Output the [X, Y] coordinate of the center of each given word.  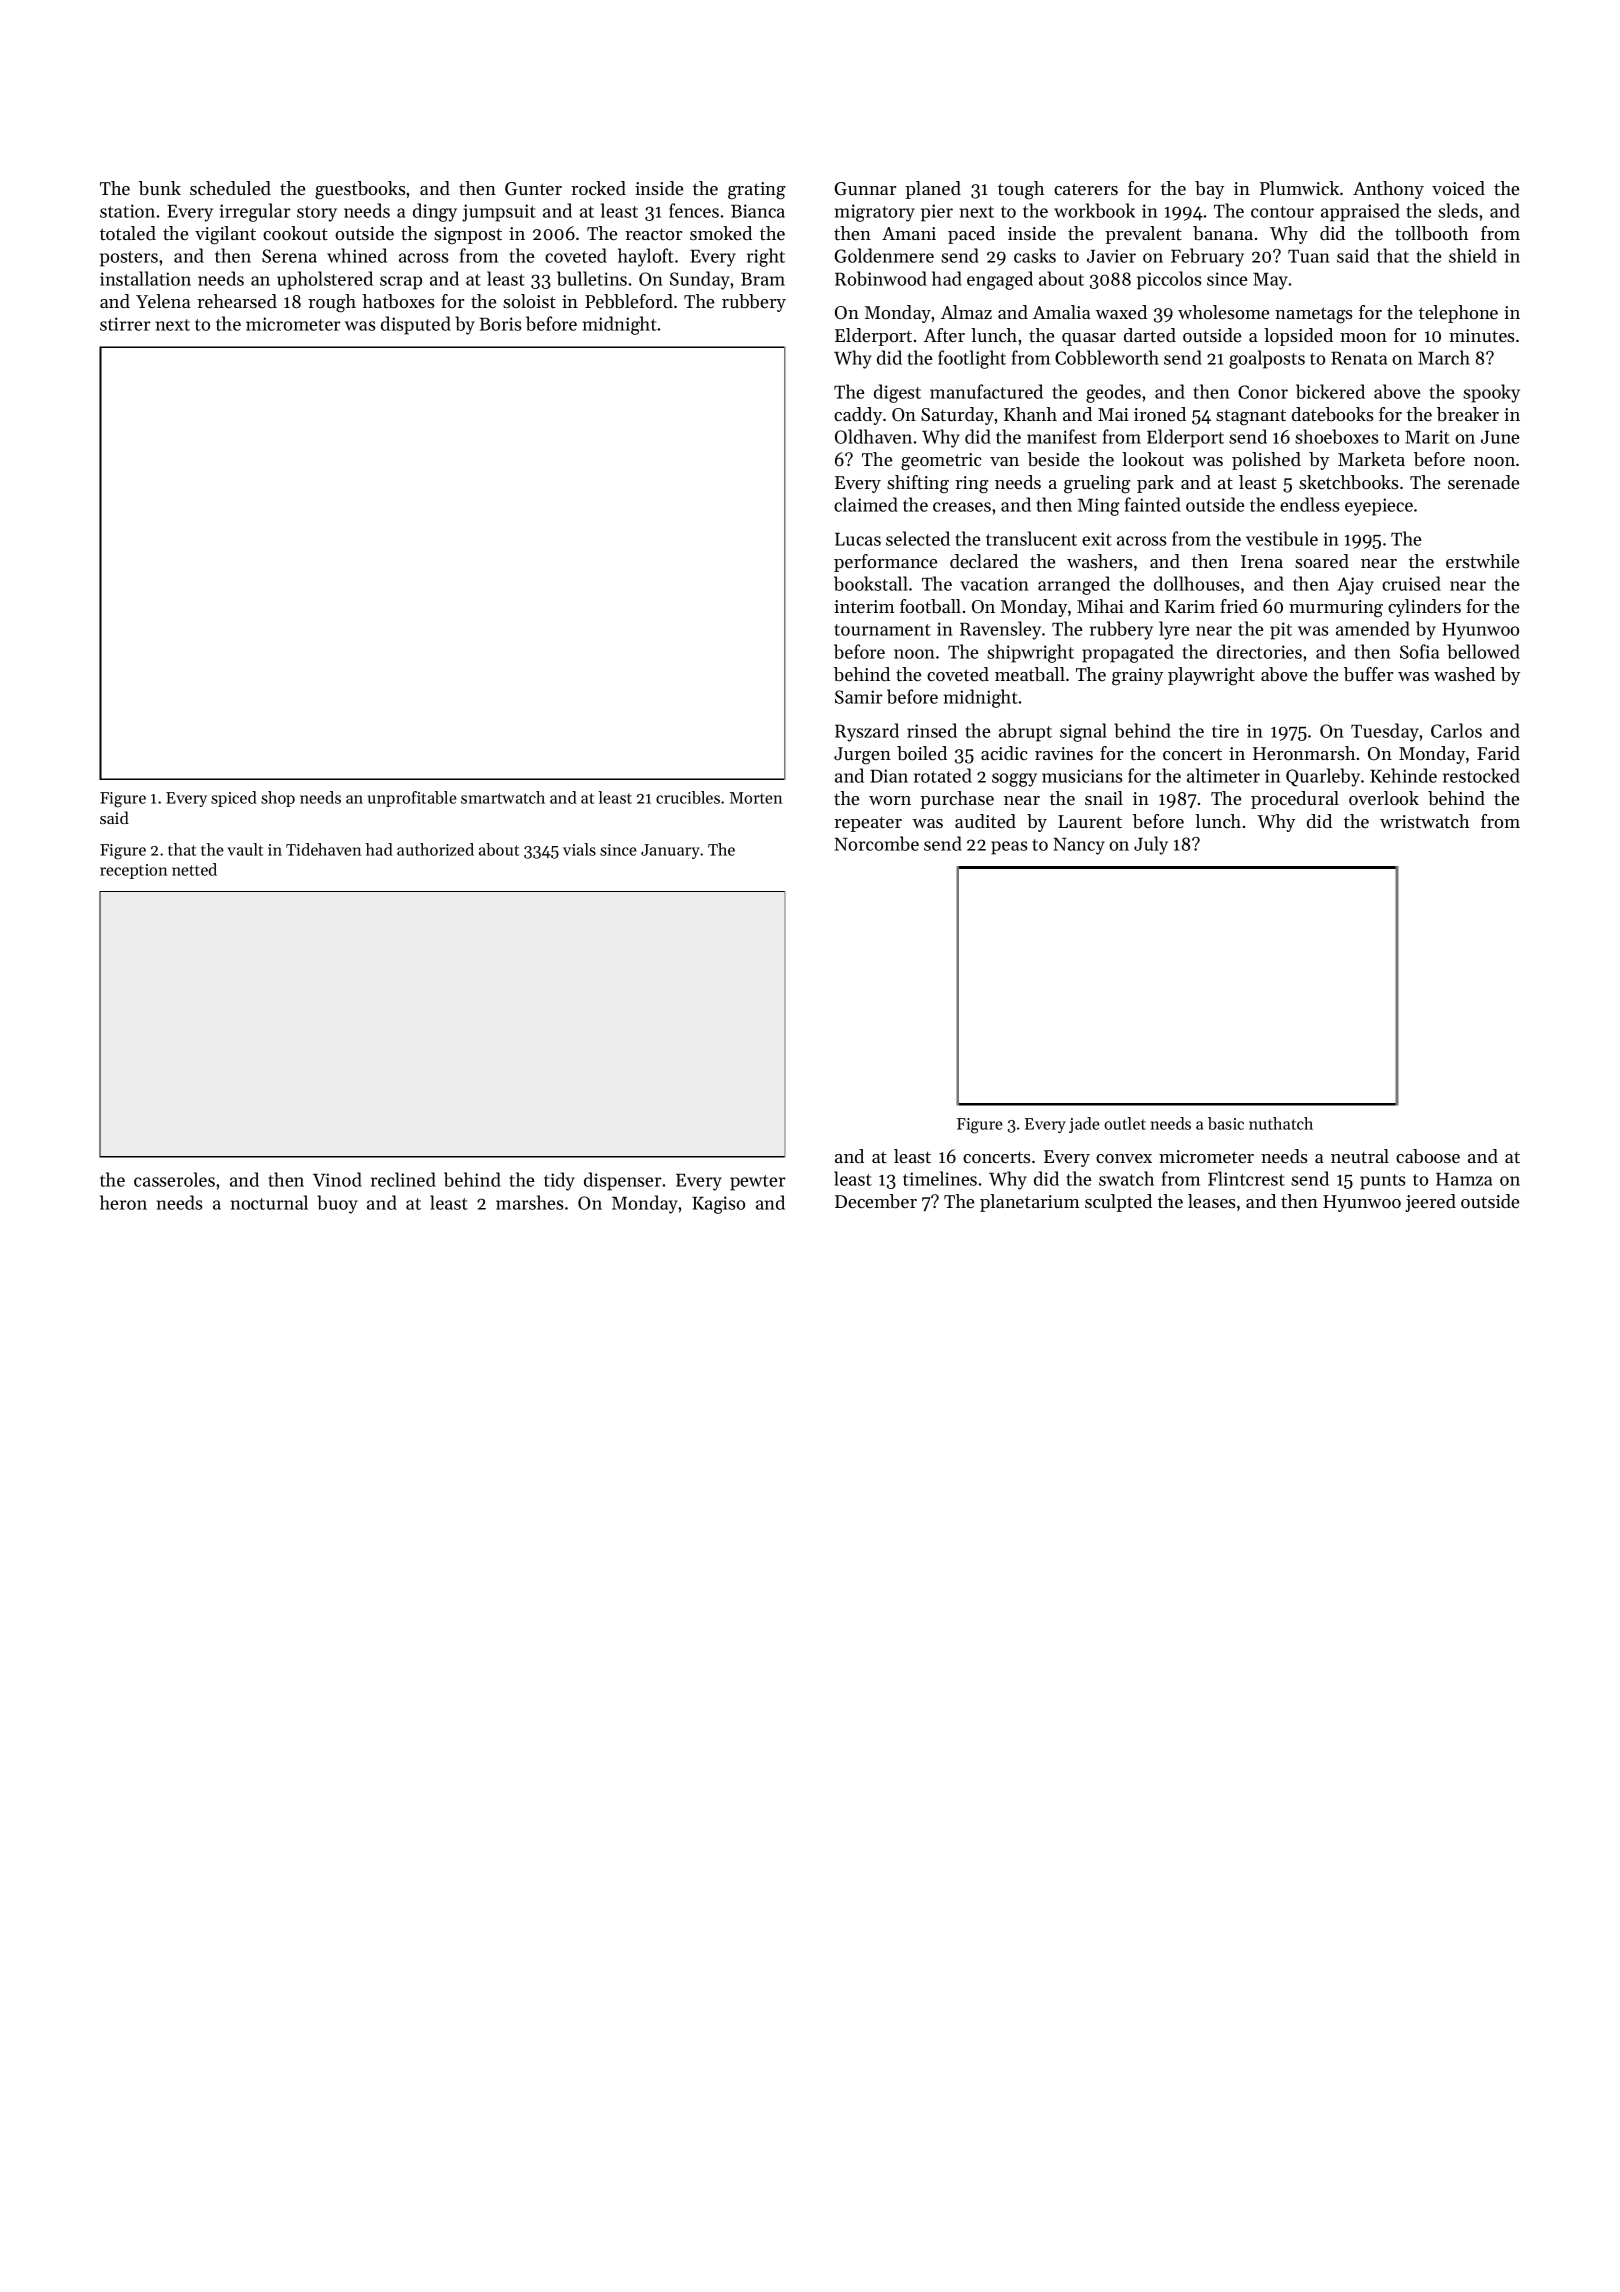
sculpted [1118, 1203]
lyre [1174, 630]
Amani [909, 233]
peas [1009, 848]
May [1270, 281]
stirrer [125, 324]
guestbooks [360, 190]
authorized [435, 849]
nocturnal [269, 1202]
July [1151, 845]
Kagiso [718, 1205]
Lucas [858, 539]
